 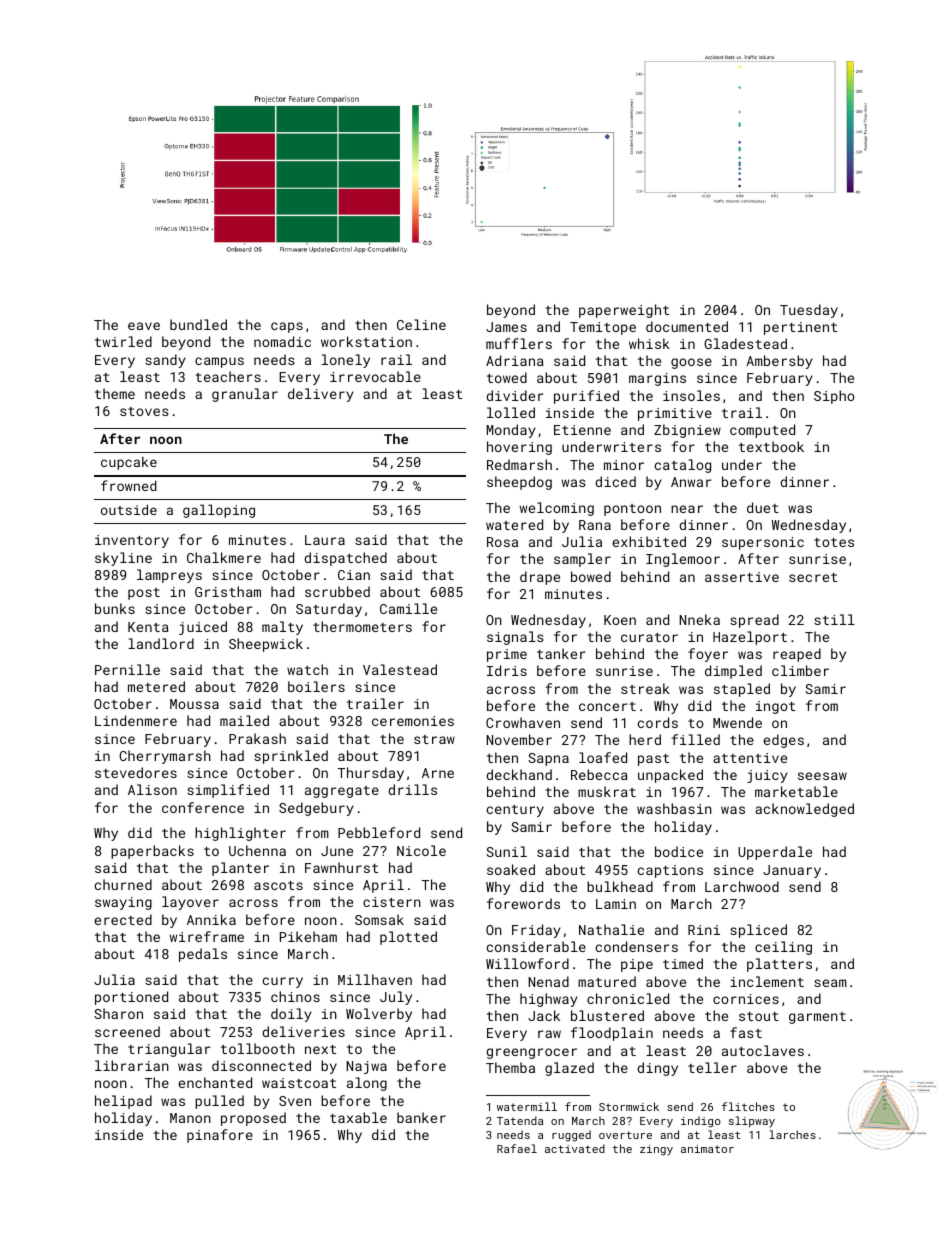 I want to click on cupcake, so click(x=129, y=463).
